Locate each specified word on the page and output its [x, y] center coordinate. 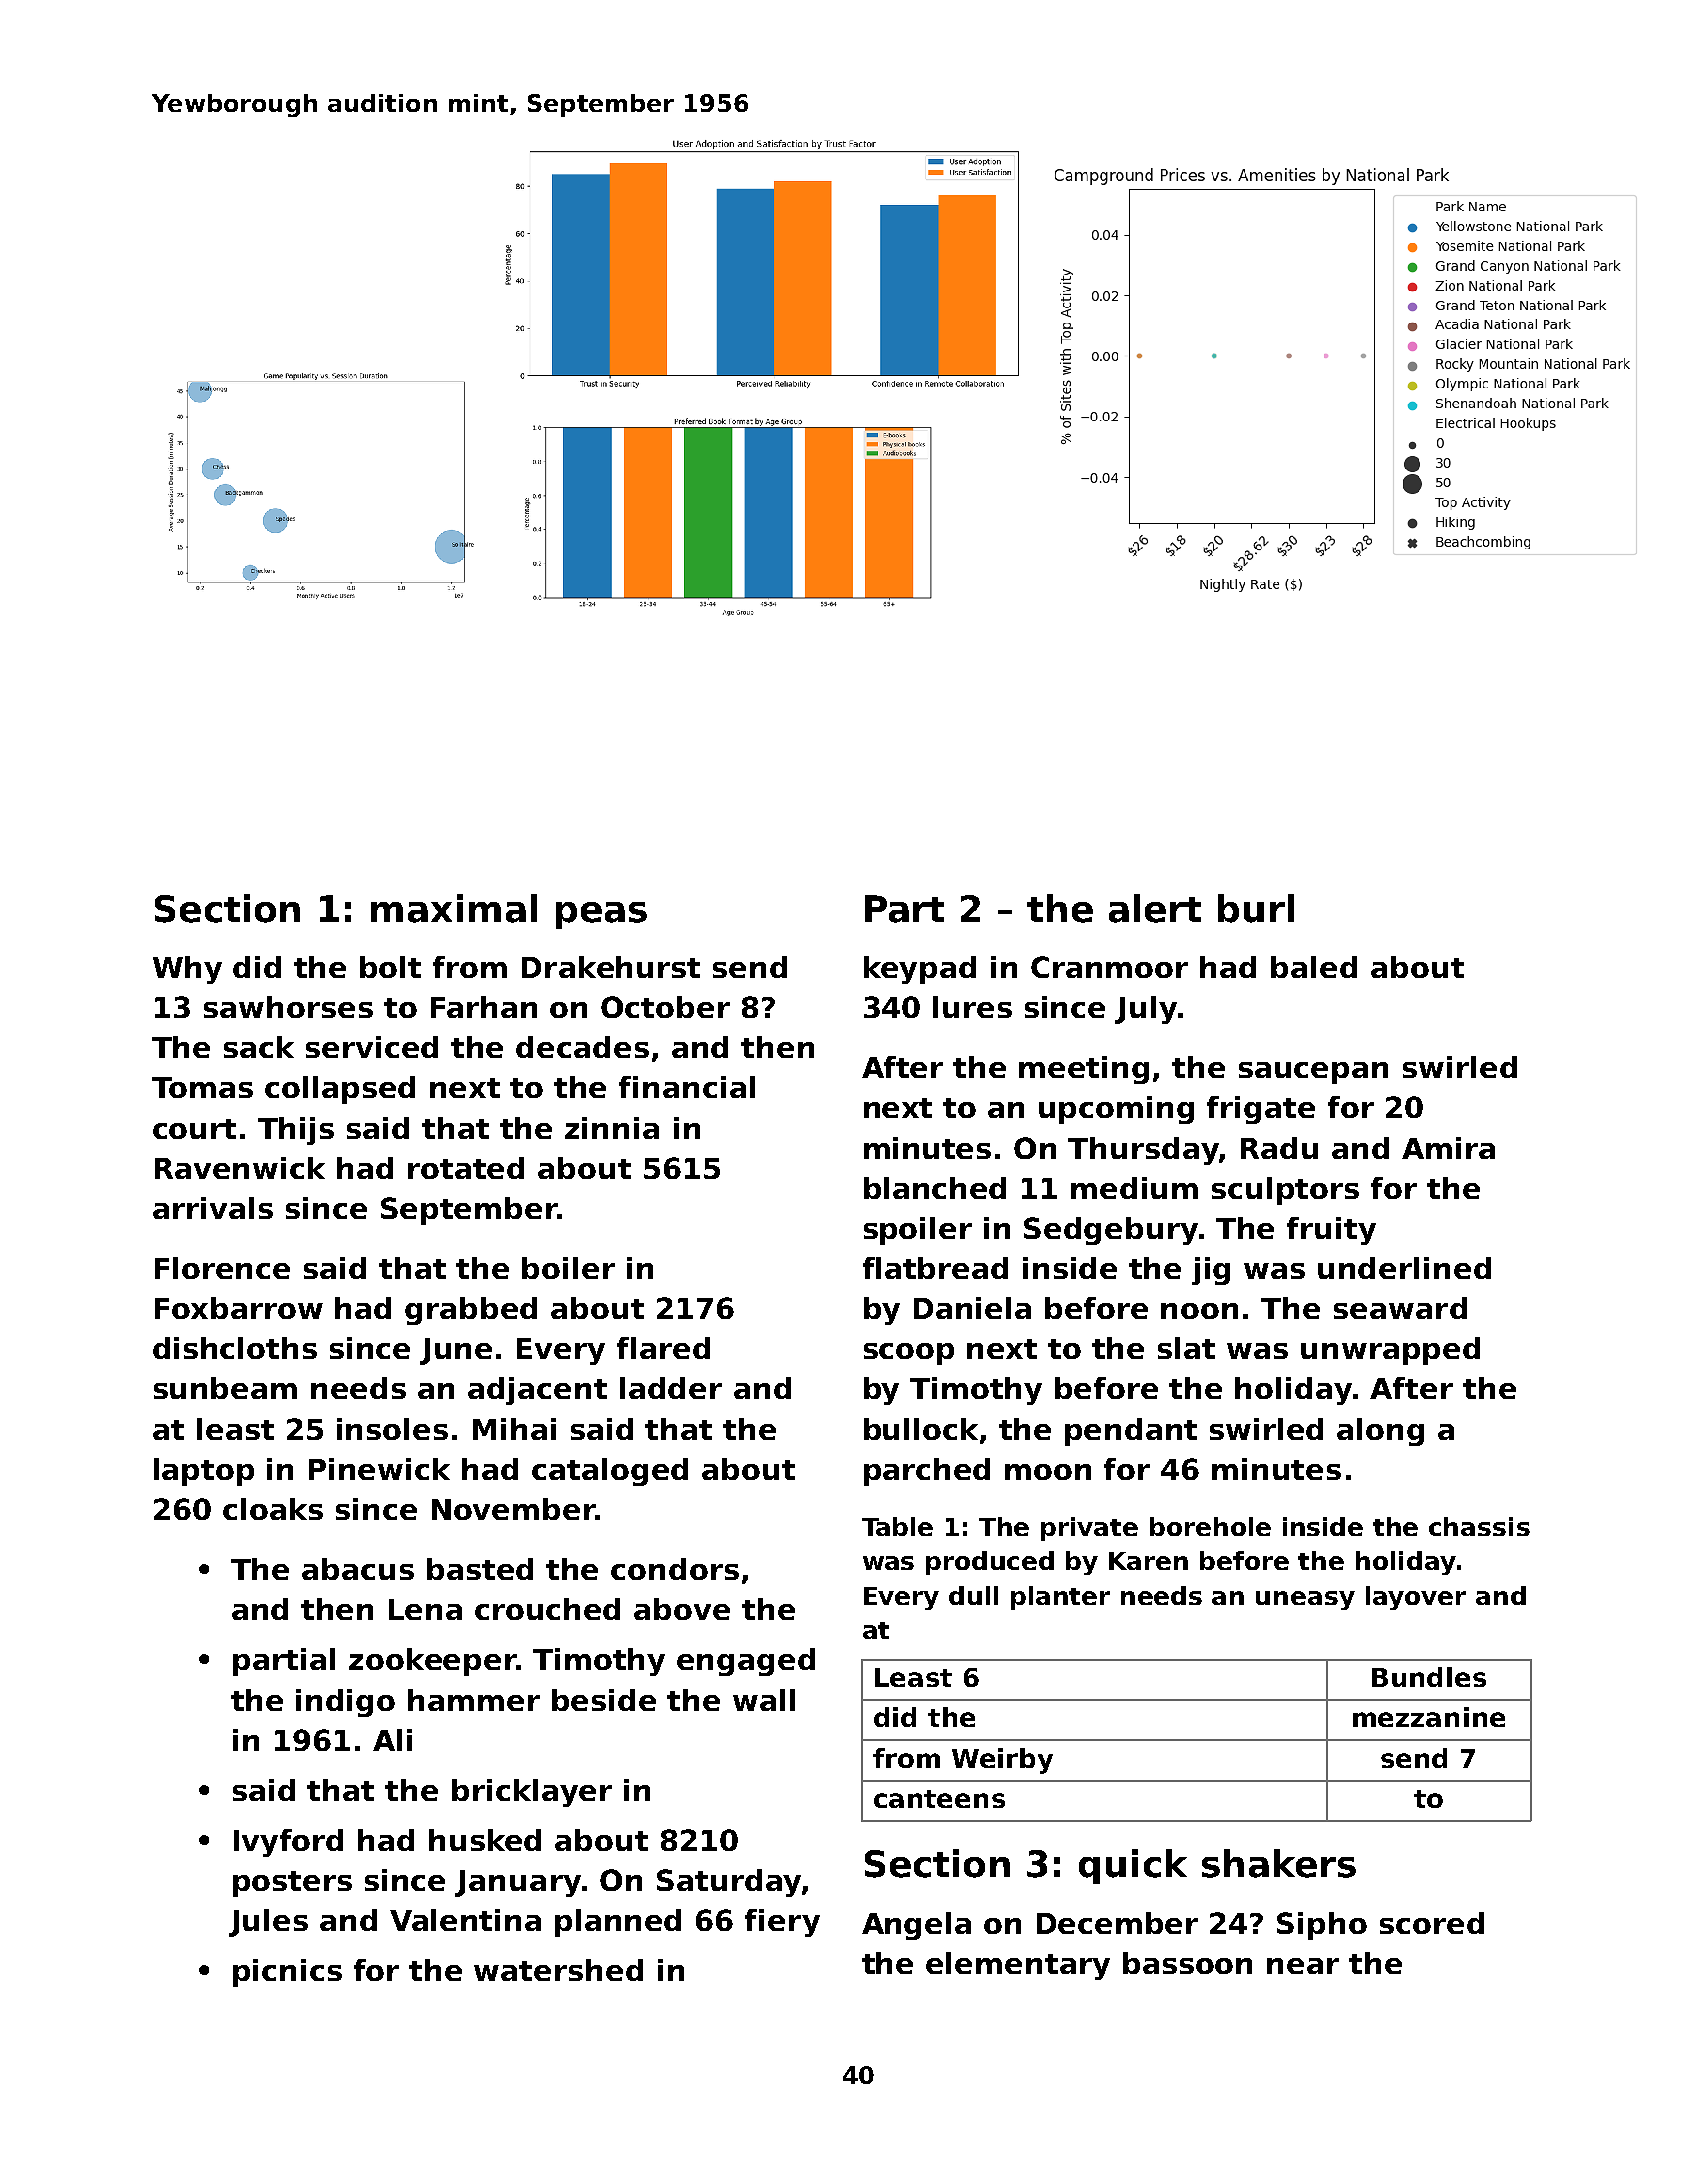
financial [687, 1087]
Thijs [296, 1131]
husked [485, 1840]
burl [1256, 908]
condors [675, 1569]
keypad [920, 970]
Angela [916, 1926]
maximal [454, 908]
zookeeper [433, 1662]
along [1380, 1432]
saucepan [1313, 1073]
